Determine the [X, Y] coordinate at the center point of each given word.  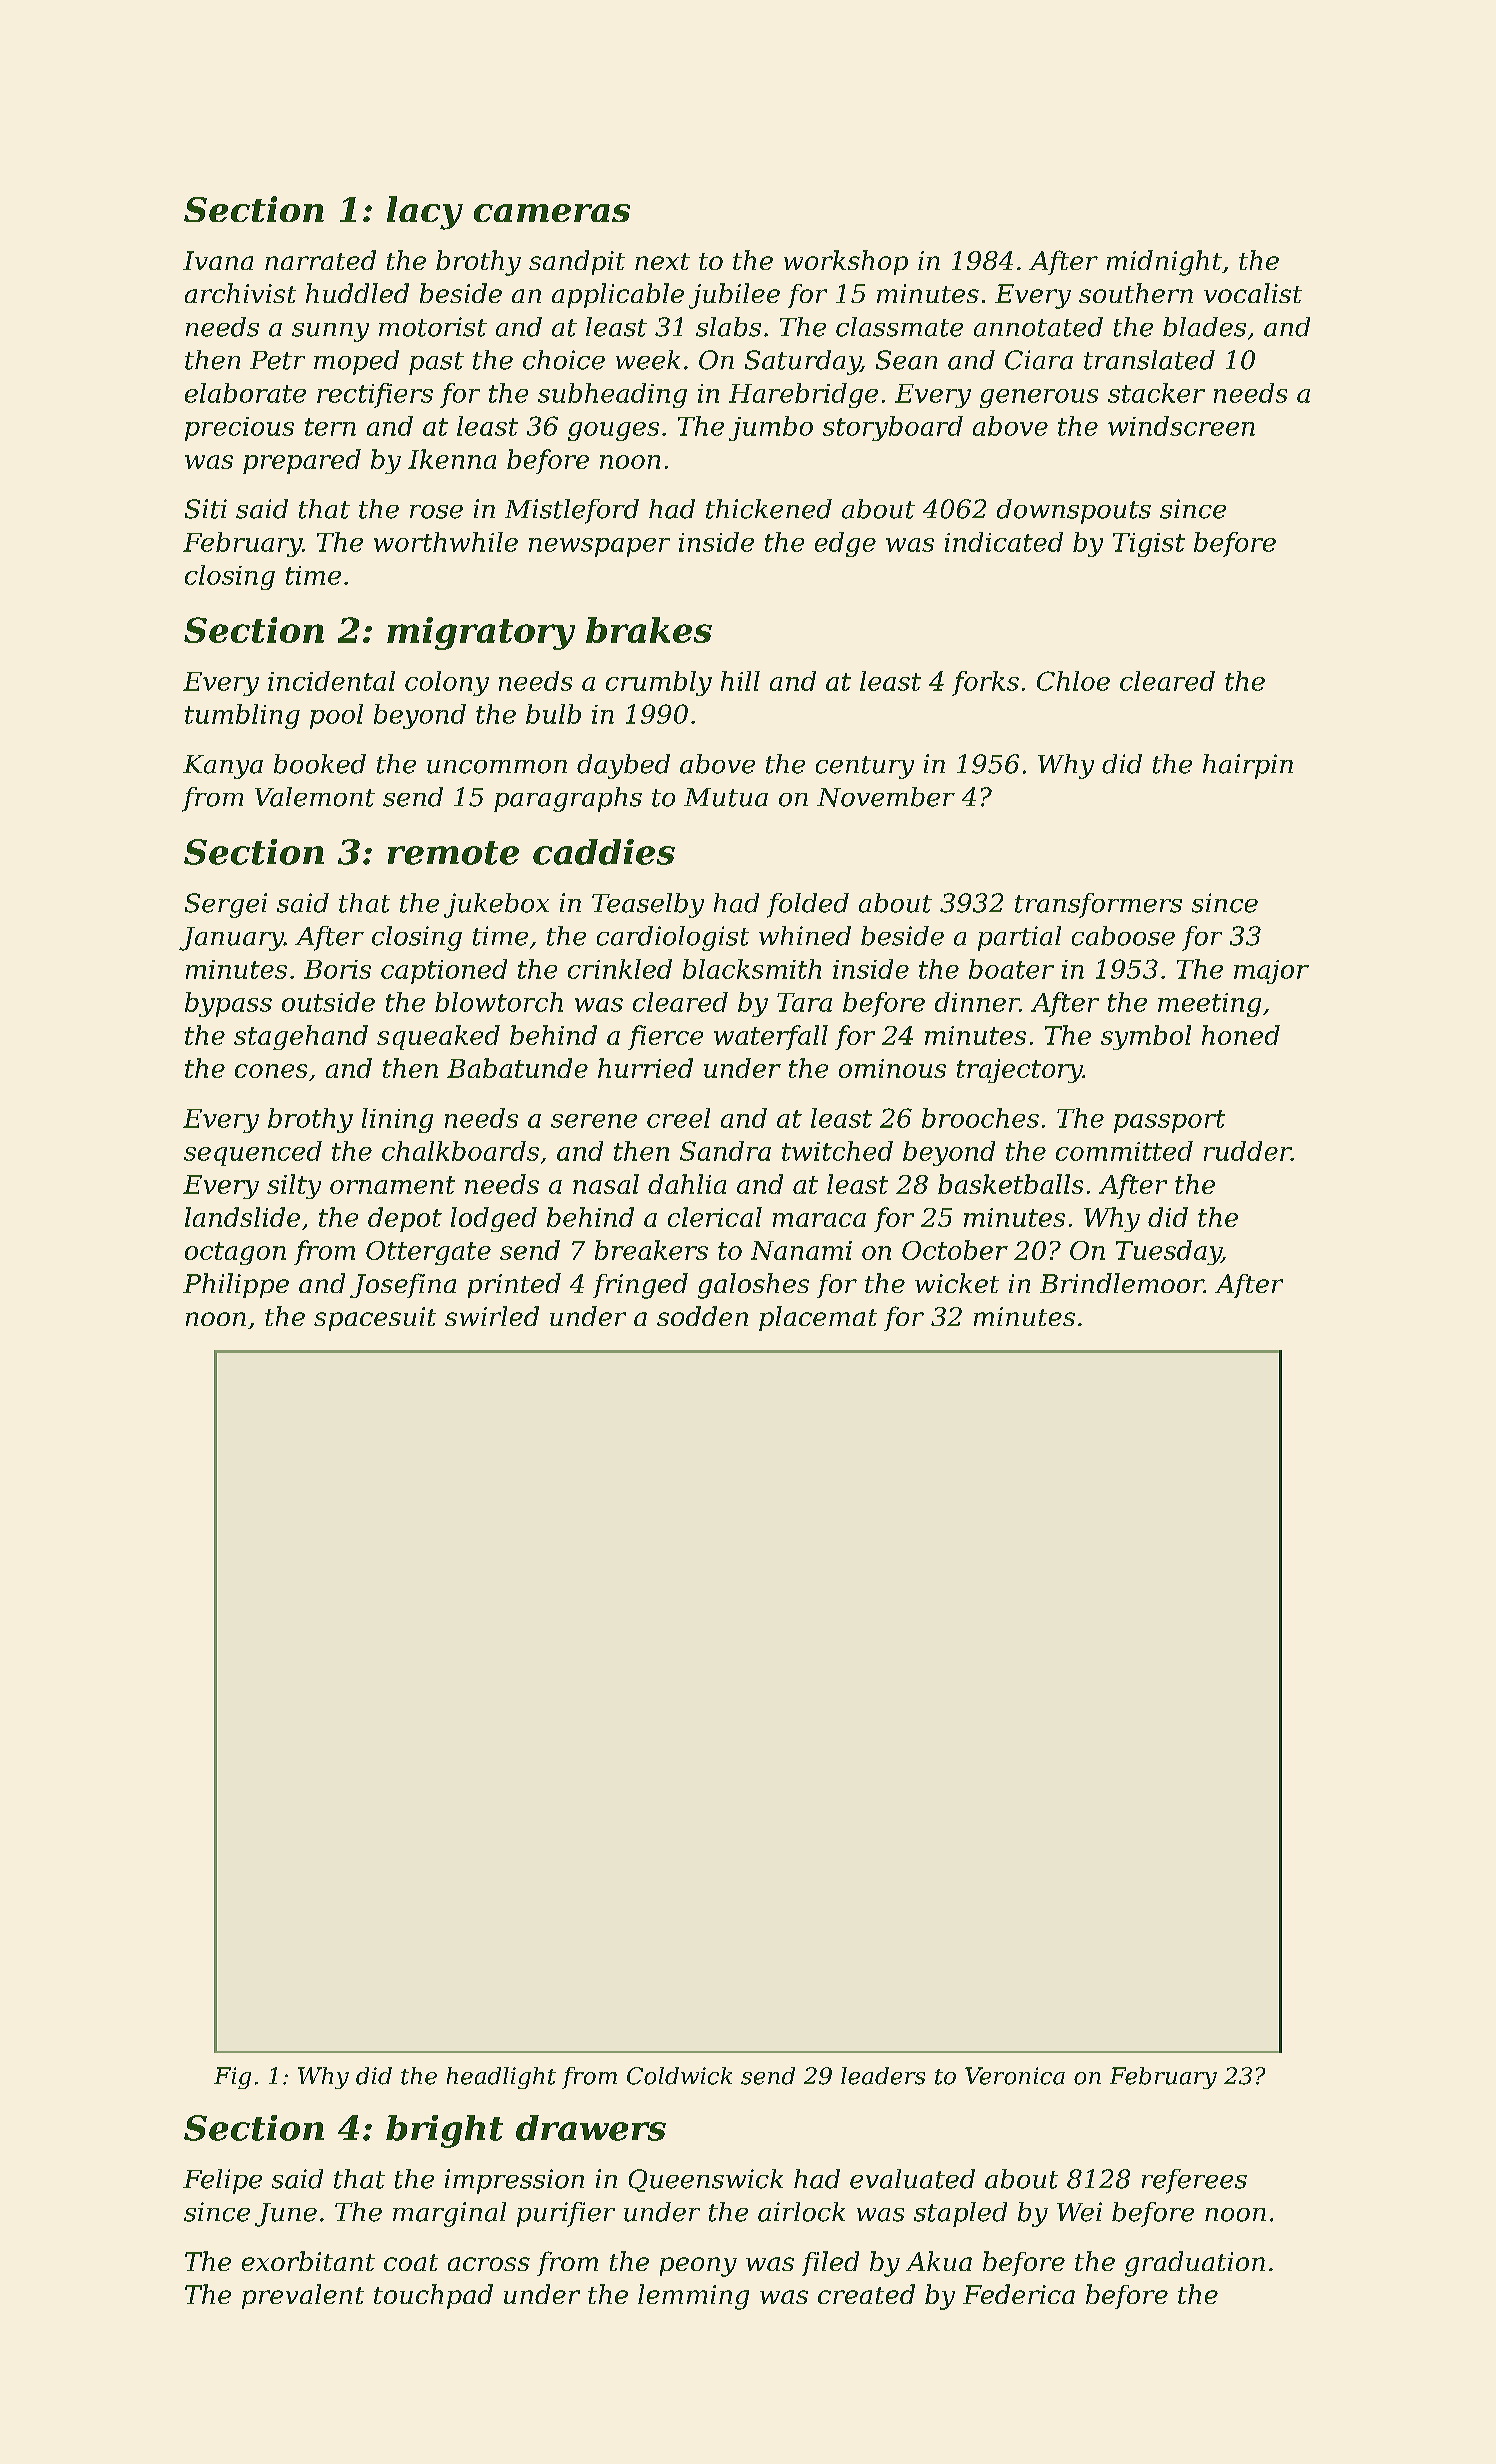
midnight [1164, 263]
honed [1241, 1035]
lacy [425, 213]
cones [271, 1071]
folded [808, 905]
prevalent [303, 2296]
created [866, 2294]
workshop [846, 262]
